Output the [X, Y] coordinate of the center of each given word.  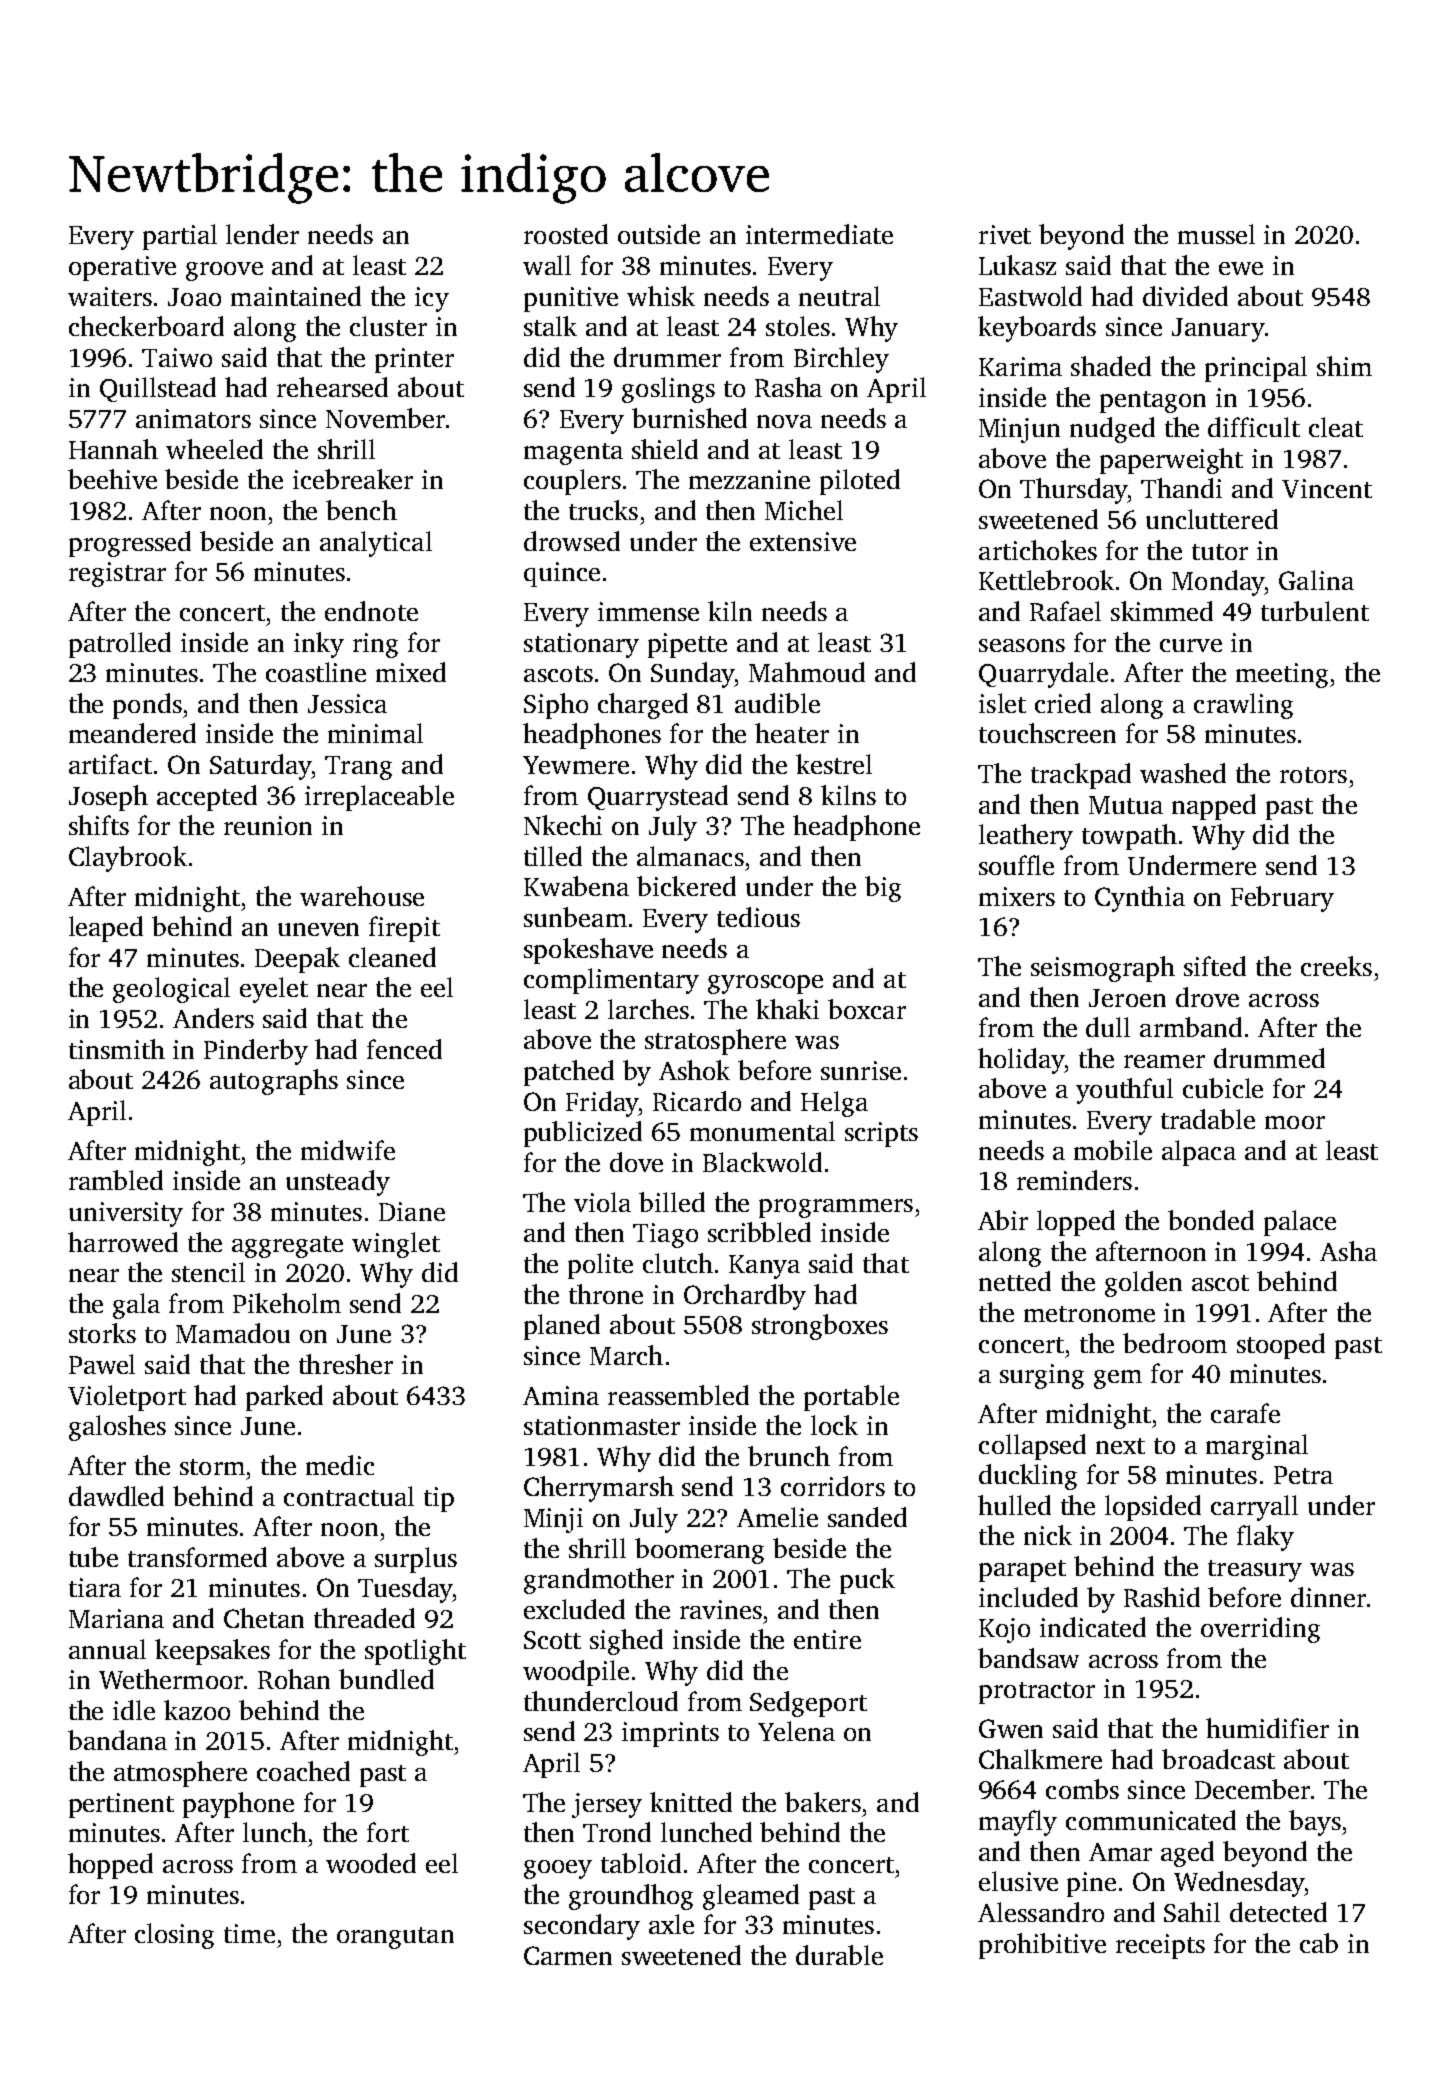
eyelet [274, 990]
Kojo [1004, 1630]
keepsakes [212, 1652]
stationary [581, 645]
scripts [881, 1134]
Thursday [1074, 491]
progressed [130, 544]
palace [1300, 1223]
